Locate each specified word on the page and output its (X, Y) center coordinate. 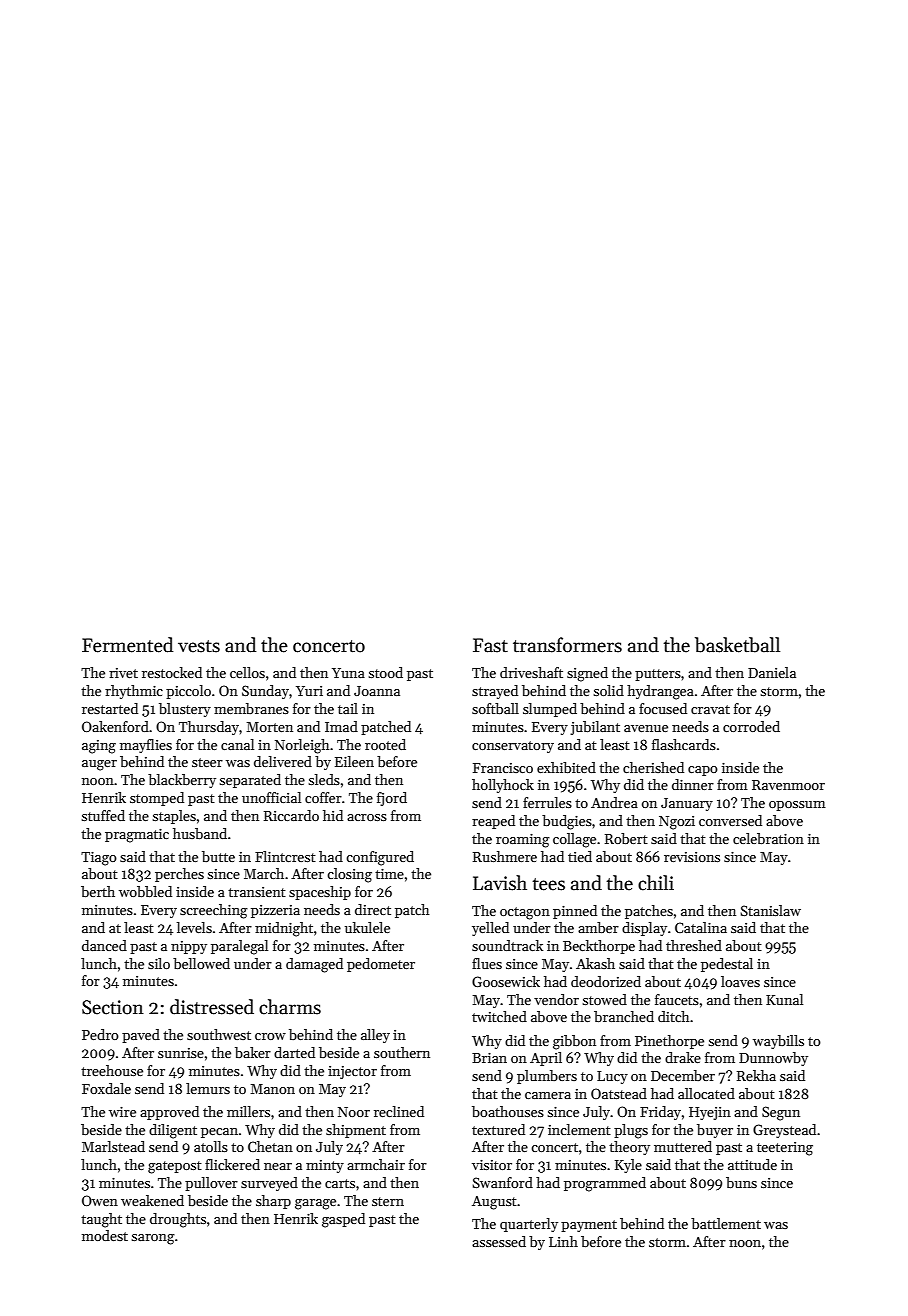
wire (122, 1112)
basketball (737, 645)
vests (199, 646)
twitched (499, 1016)
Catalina (701, 927)
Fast (490, 645)
